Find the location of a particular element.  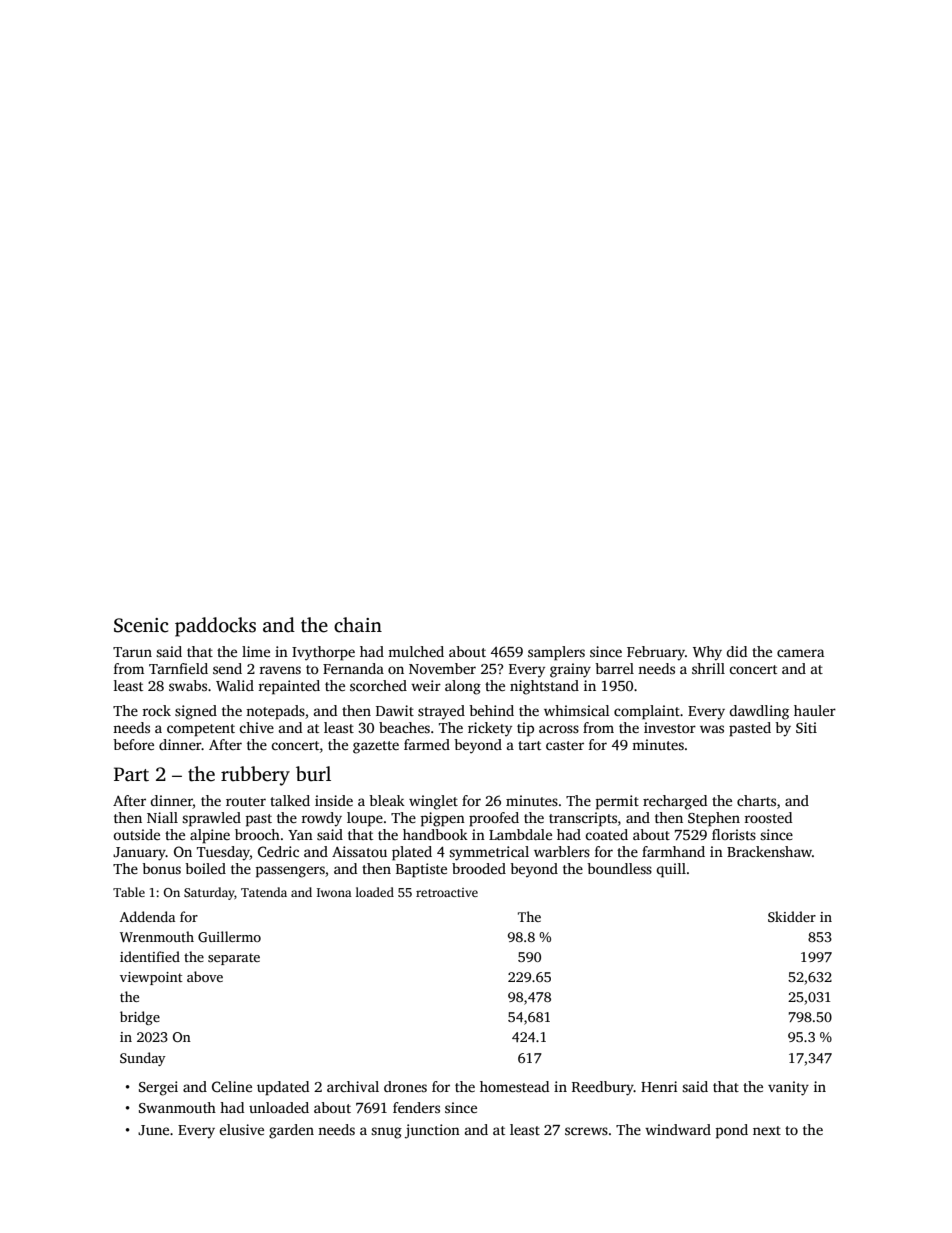

outside is located at coordinates (136, 834).
